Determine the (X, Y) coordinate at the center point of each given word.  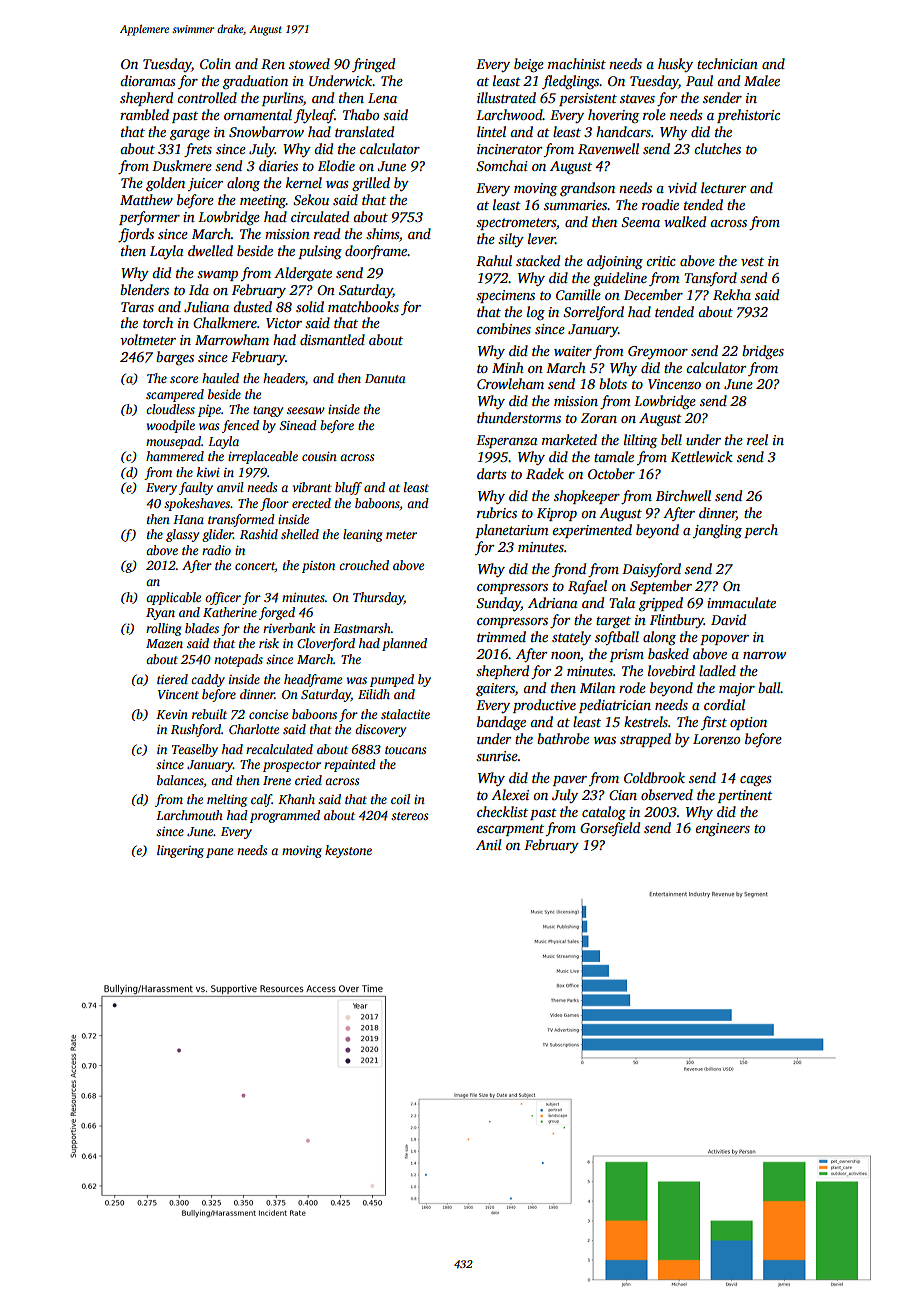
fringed (373, 65)
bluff (348, 488)
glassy (182, 535)
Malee (762, 80)
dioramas (148, 80)
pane (219, 853)
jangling (717, 531)
